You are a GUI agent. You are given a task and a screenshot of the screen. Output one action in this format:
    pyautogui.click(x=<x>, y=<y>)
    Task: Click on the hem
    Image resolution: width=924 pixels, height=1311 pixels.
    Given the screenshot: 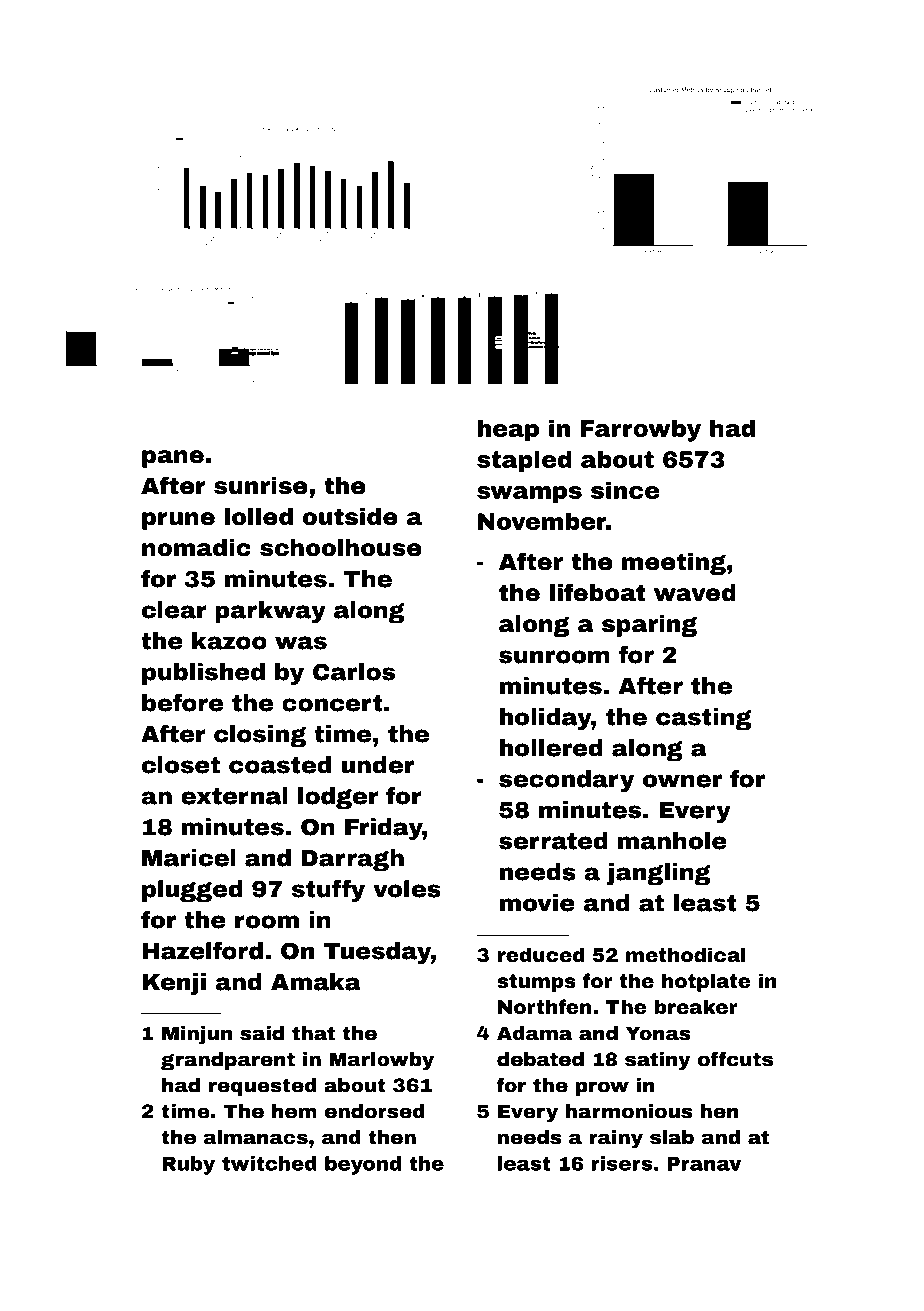 What is the action you would take?
    pyautogui.click(x=294, y=1111)
